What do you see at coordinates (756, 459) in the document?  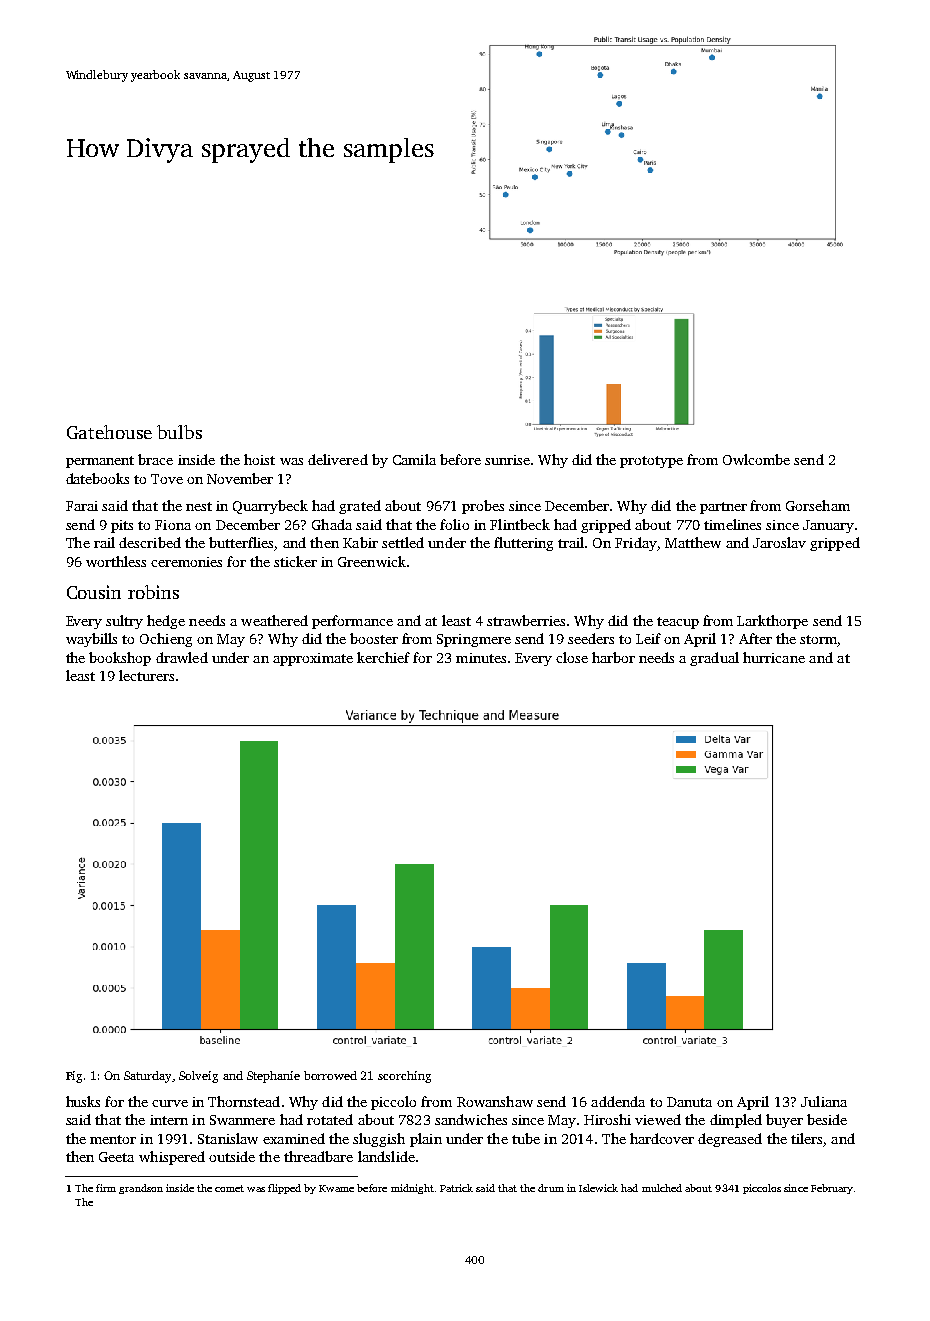 I see `Owlcombe` at bounding box center [756, 459].
